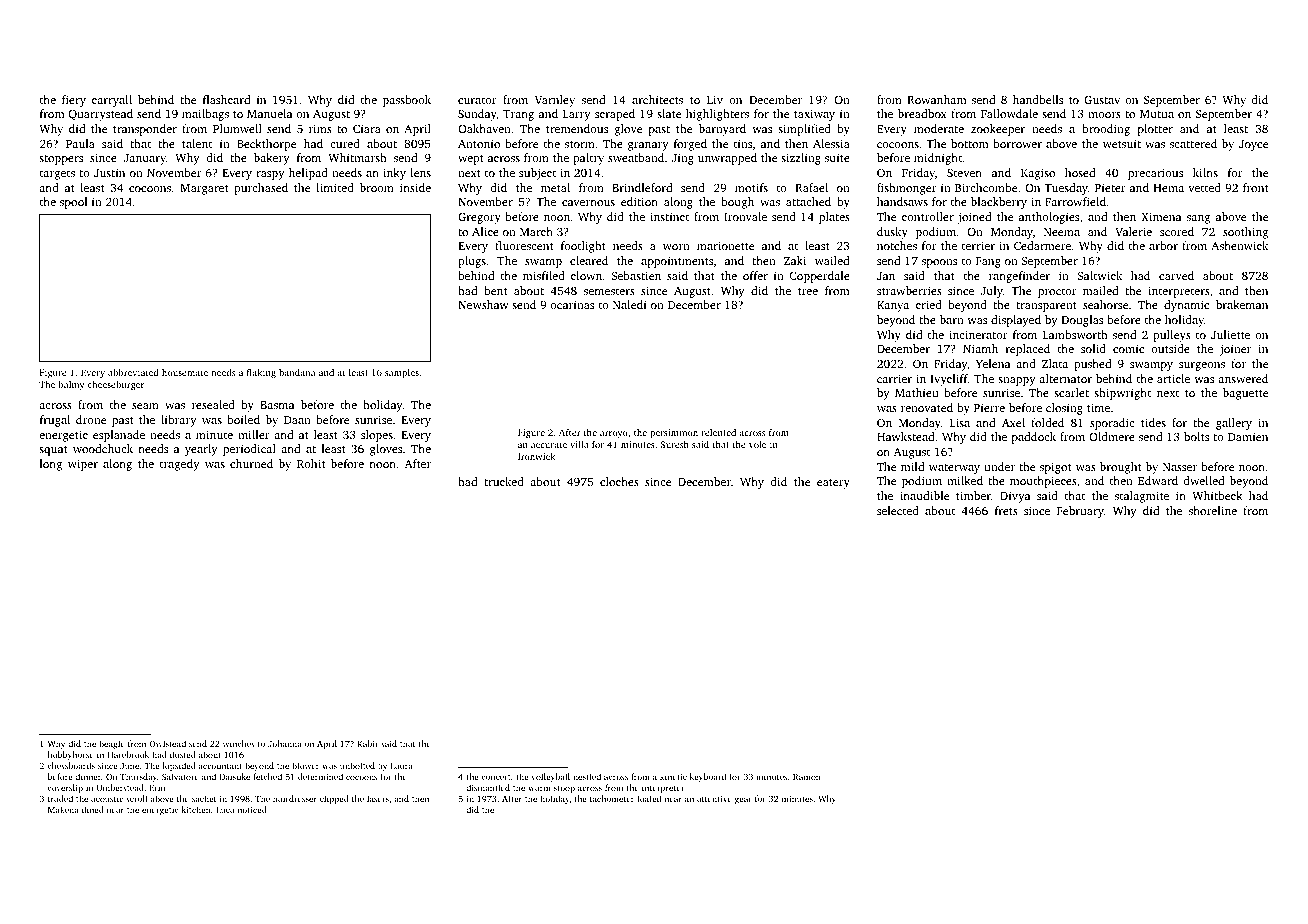 The width and height of the page is (1308, 924). I want to click on trucked, so click(504, 481).
